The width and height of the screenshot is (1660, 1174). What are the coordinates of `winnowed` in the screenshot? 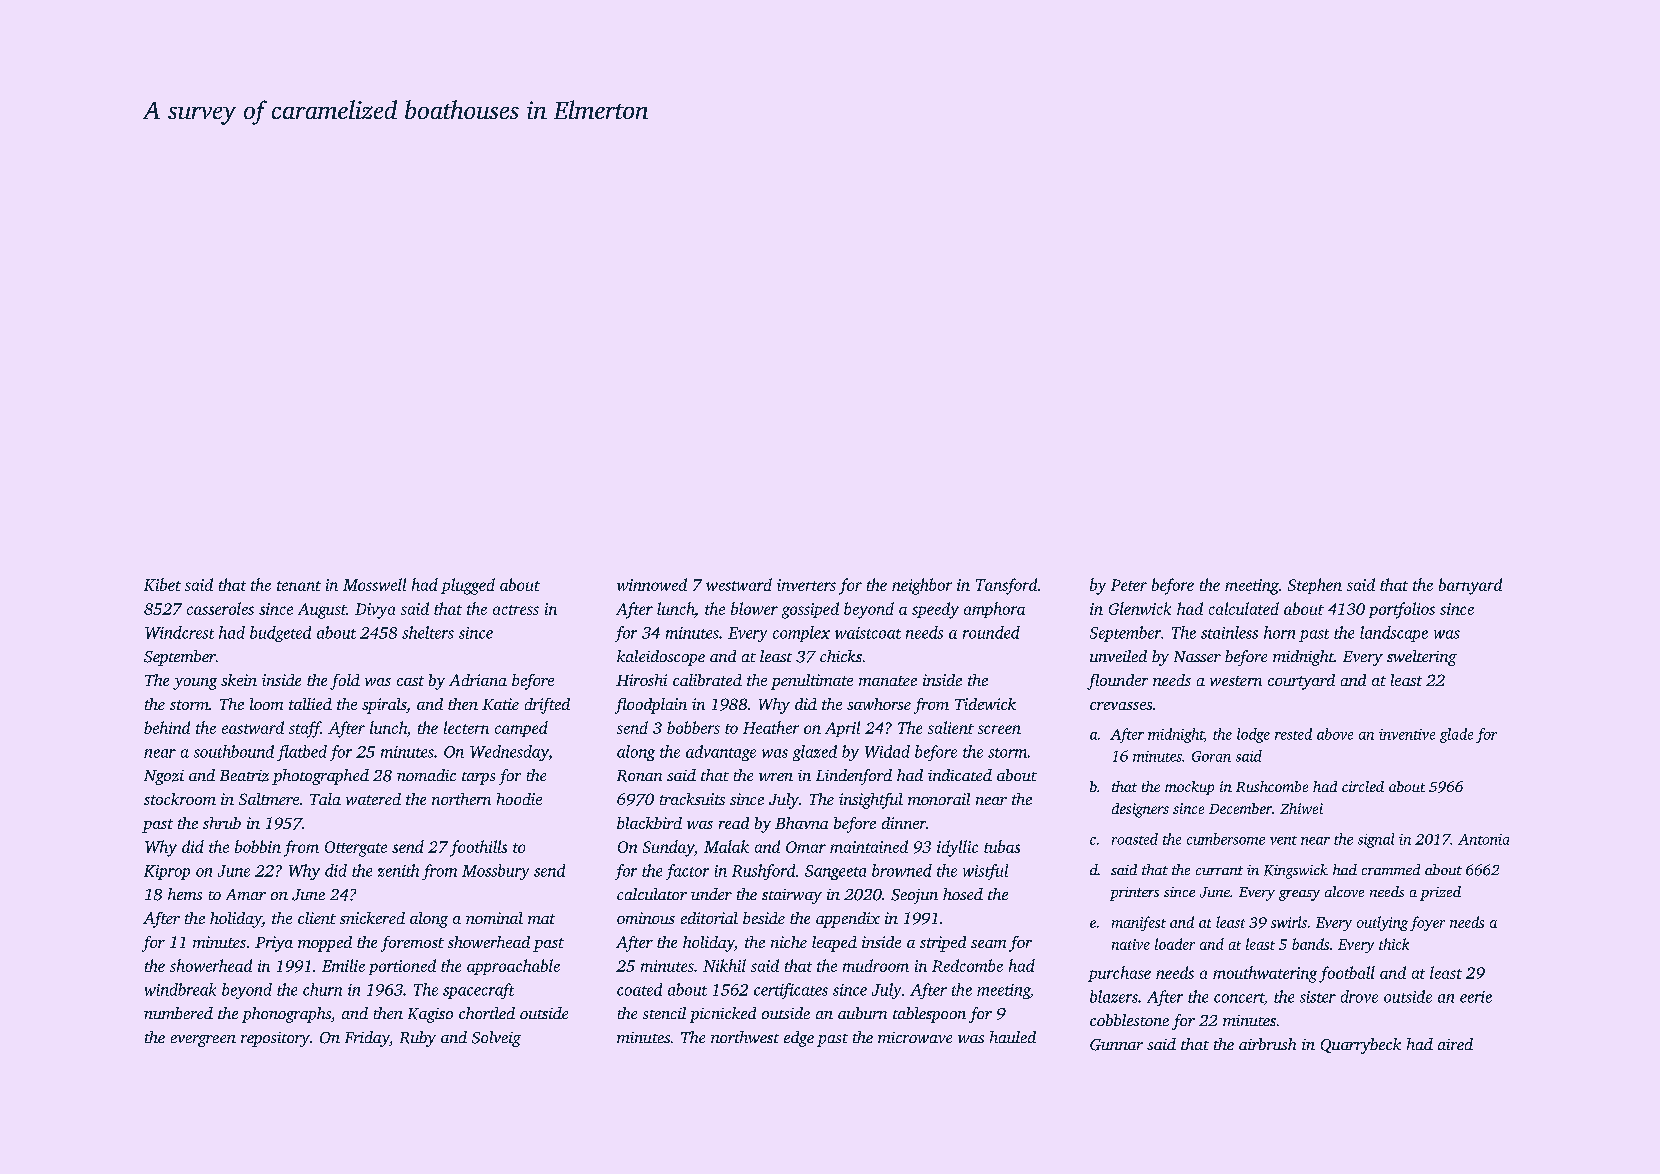 It's located at (652, 584).
